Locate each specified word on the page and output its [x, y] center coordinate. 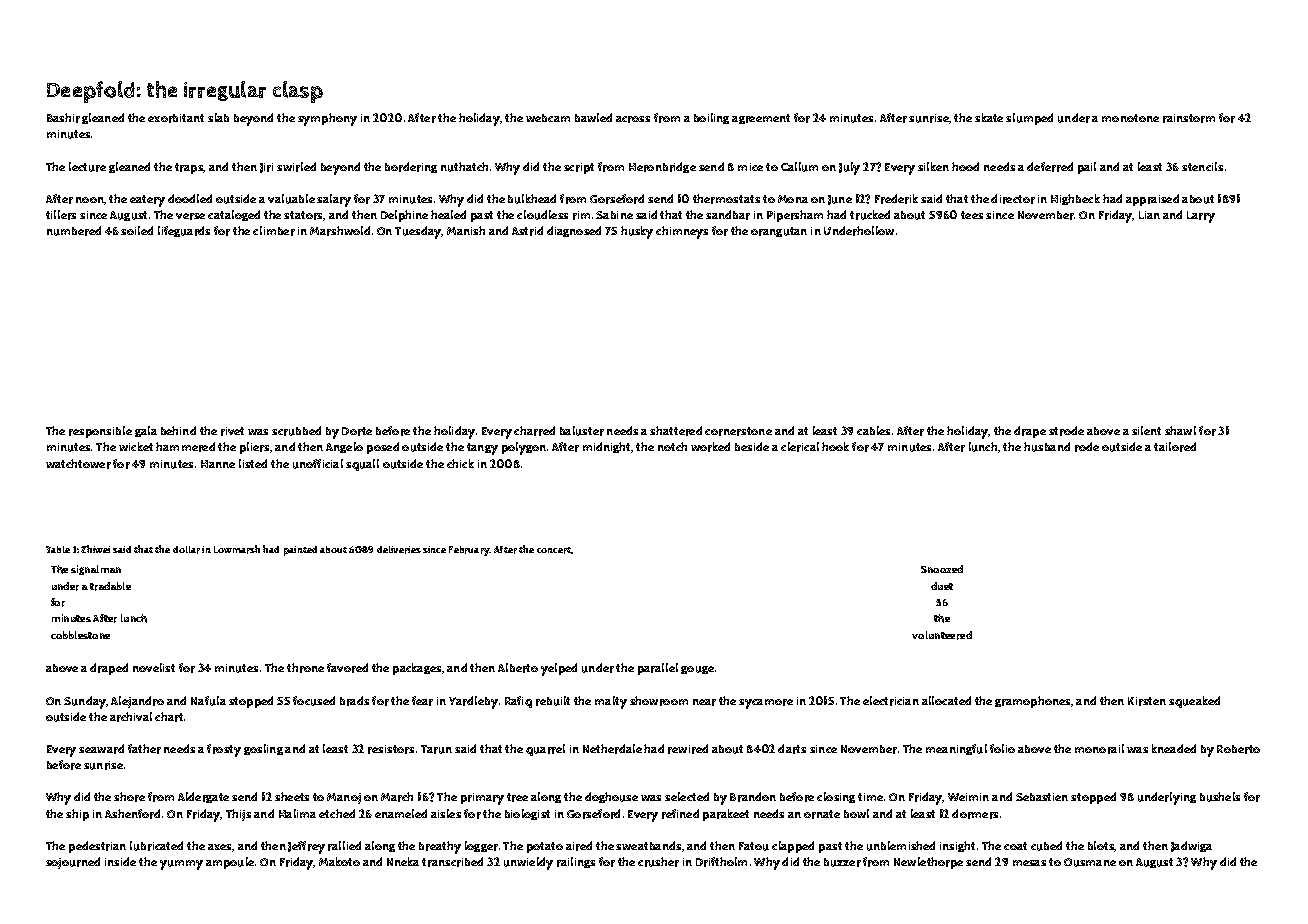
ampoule [230, 863]
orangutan [779, 232]
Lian [1149, 215]
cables [873, 430]
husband [1047, 447]
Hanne [218, 464]
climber [274, 231]
